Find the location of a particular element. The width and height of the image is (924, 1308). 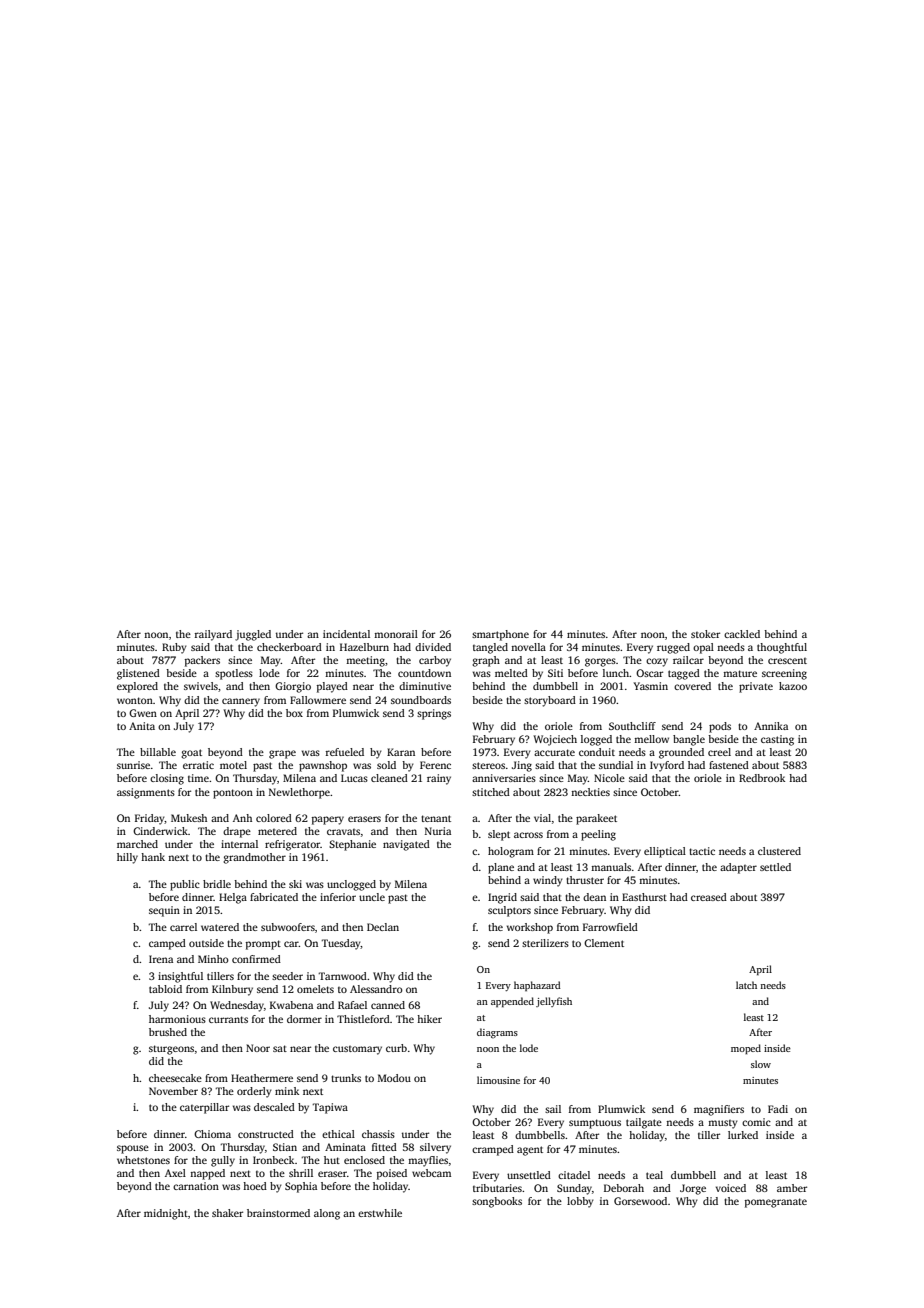

smartphone is located at coordinates (500, 635).
